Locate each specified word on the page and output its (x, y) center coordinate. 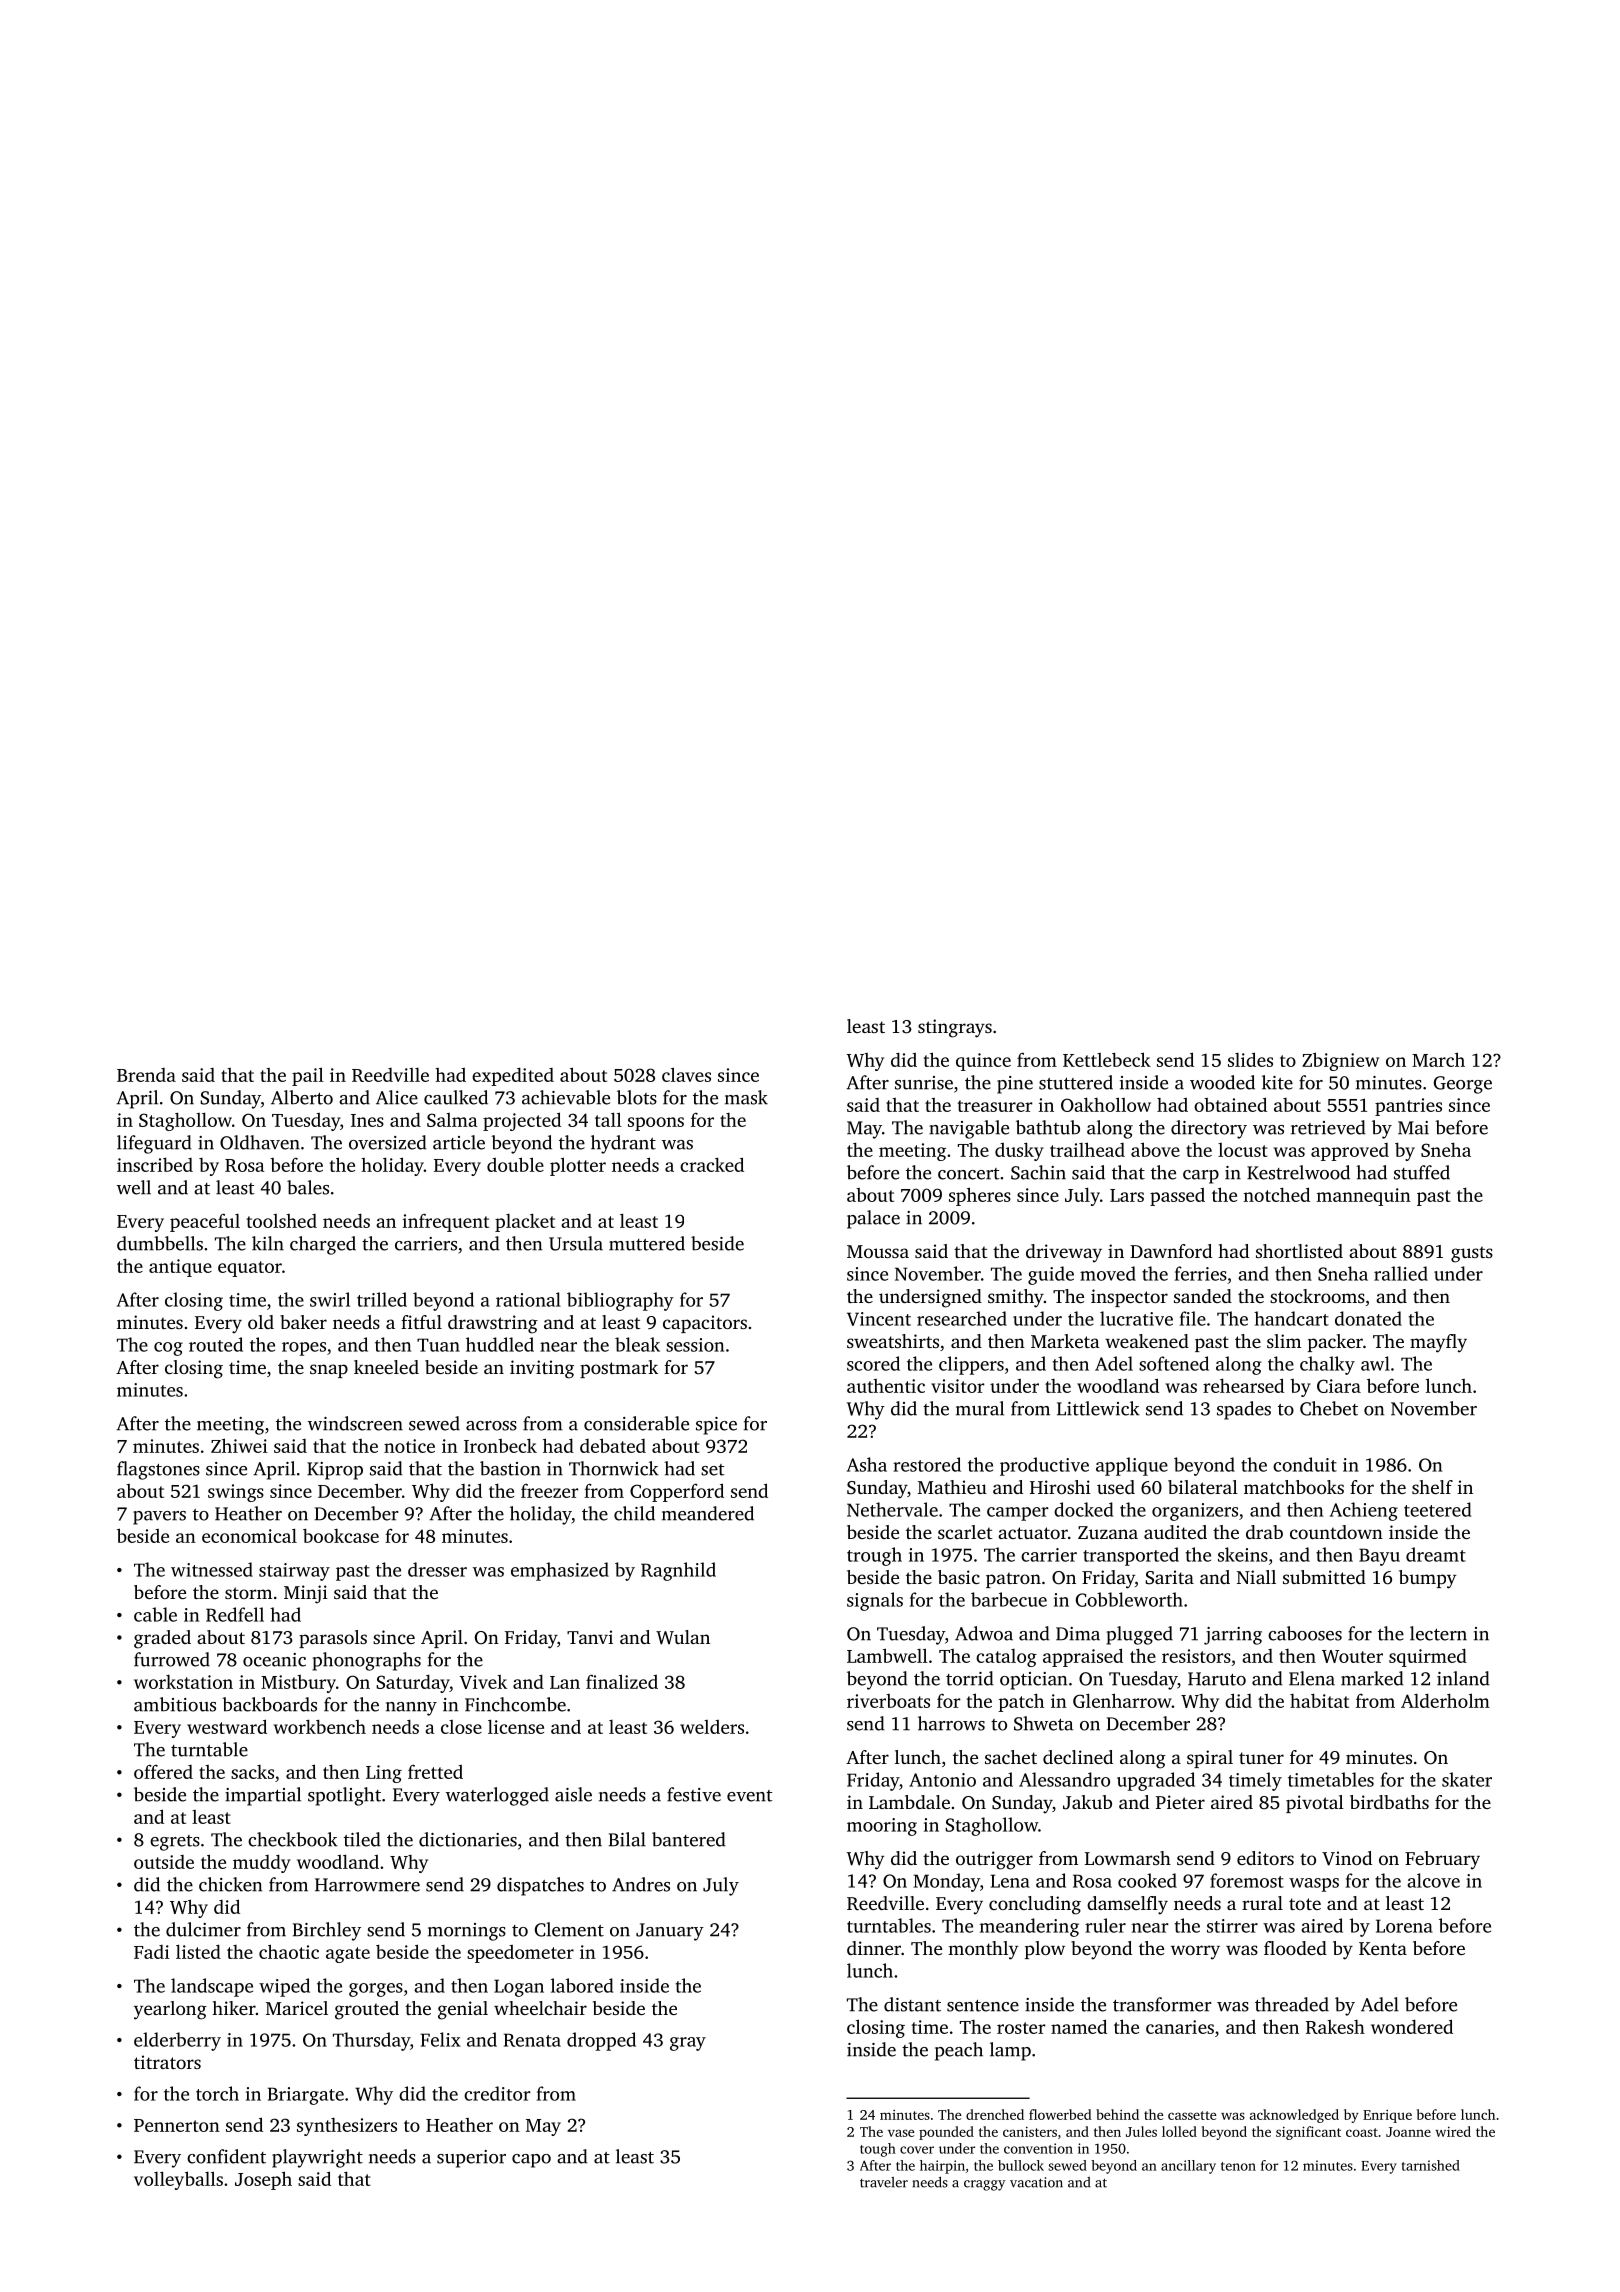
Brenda (146, 1075)
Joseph (263, 2180)
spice (716, 1426)
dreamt (1436, 1554)
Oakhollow (1106, 1104)
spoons (656, 1124)
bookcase (341, 1535)
